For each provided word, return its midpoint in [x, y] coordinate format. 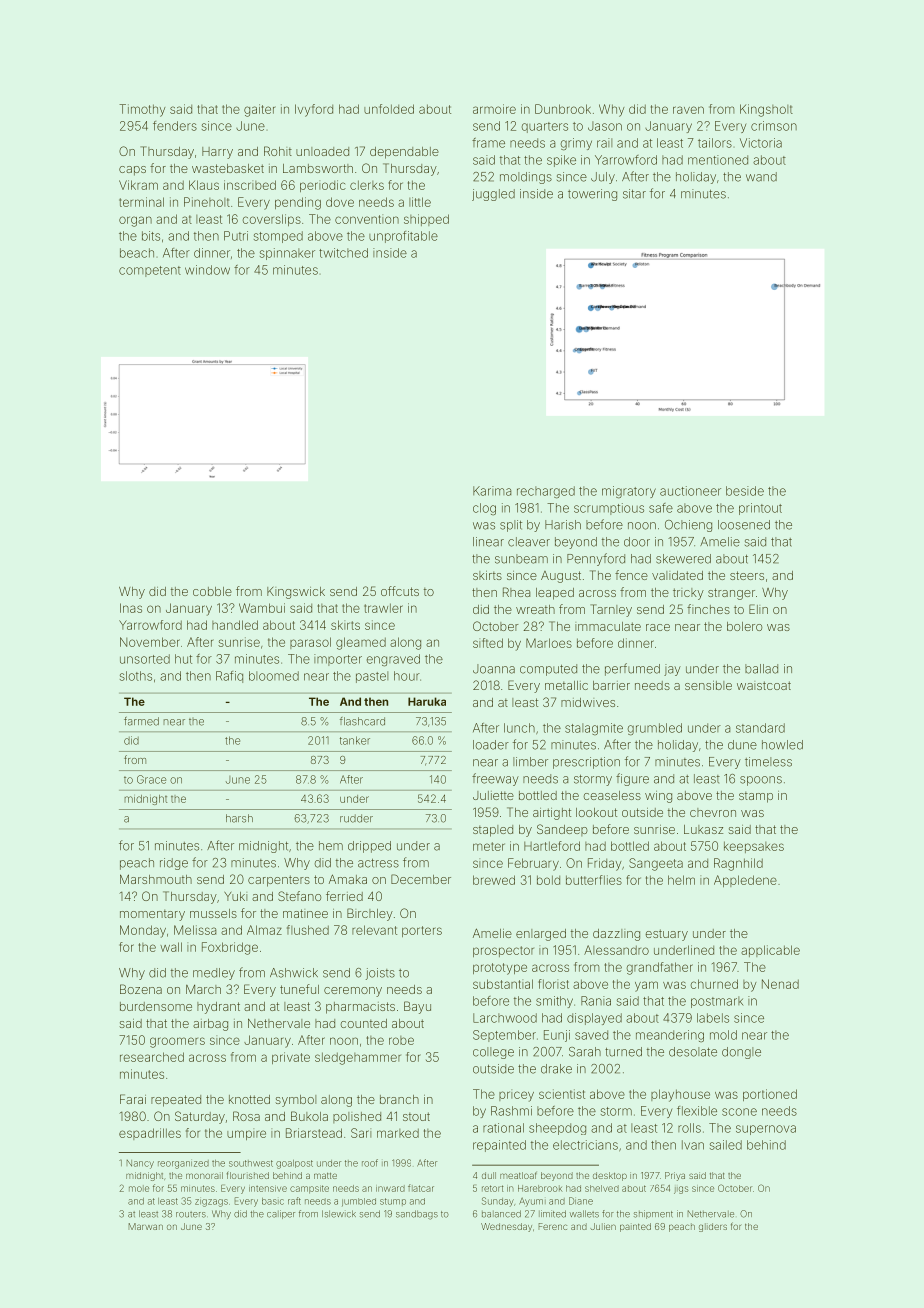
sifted [488, 643]
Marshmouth [156, 879]
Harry [217, 153]
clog [484, 509]
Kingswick [296, 593]
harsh [239, 818]
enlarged [541, 935]
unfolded [389, 109]
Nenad [780, 984]
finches [708, 609]
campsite [309, 1189]
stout [416, 1116]
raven [688, 110]
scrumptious [609, 509]
